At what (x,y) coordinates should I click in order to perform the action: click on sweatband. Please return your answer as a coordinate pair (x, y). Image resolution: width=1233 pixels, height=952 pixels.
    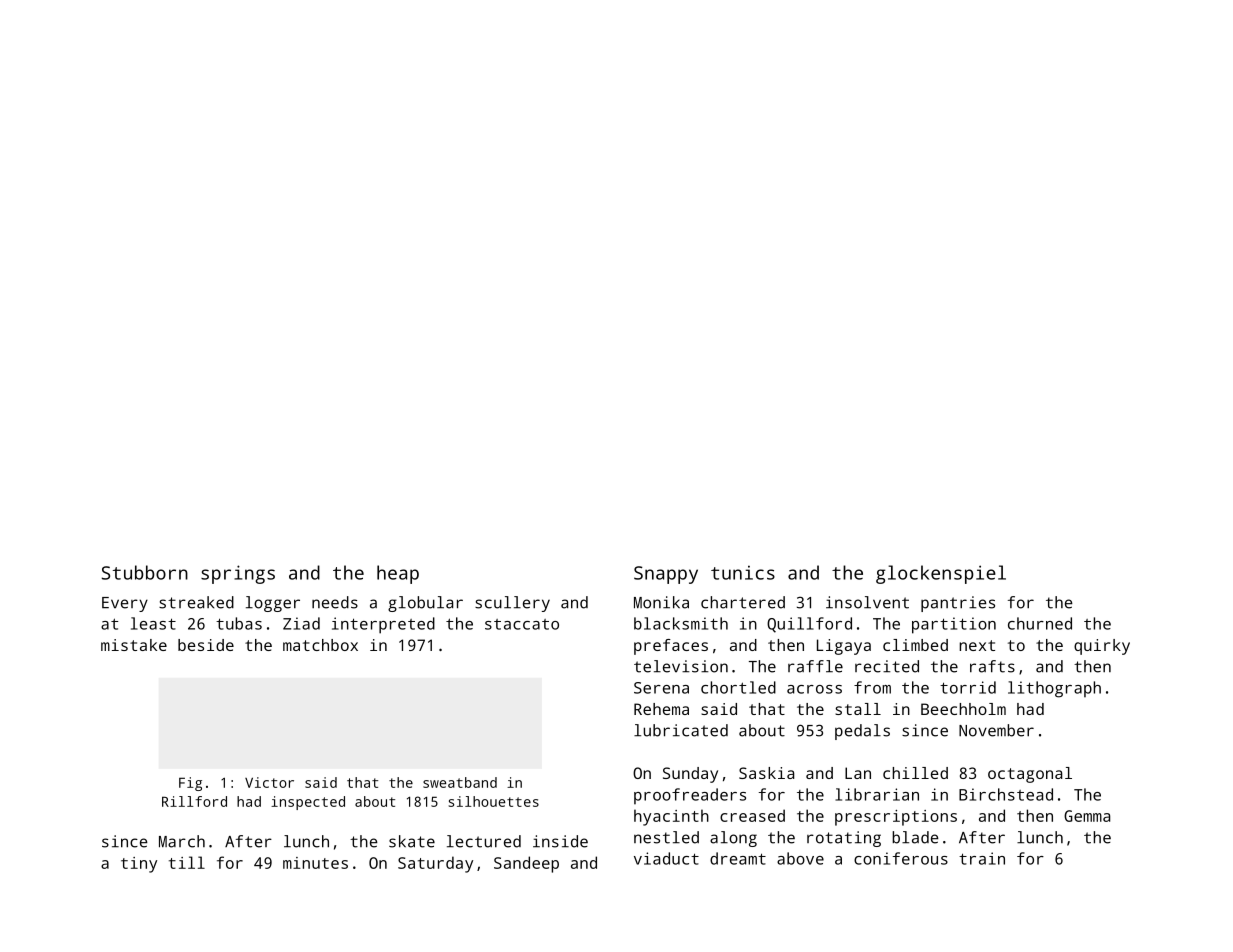
    Looking at the image, I should click on (460, 782).
